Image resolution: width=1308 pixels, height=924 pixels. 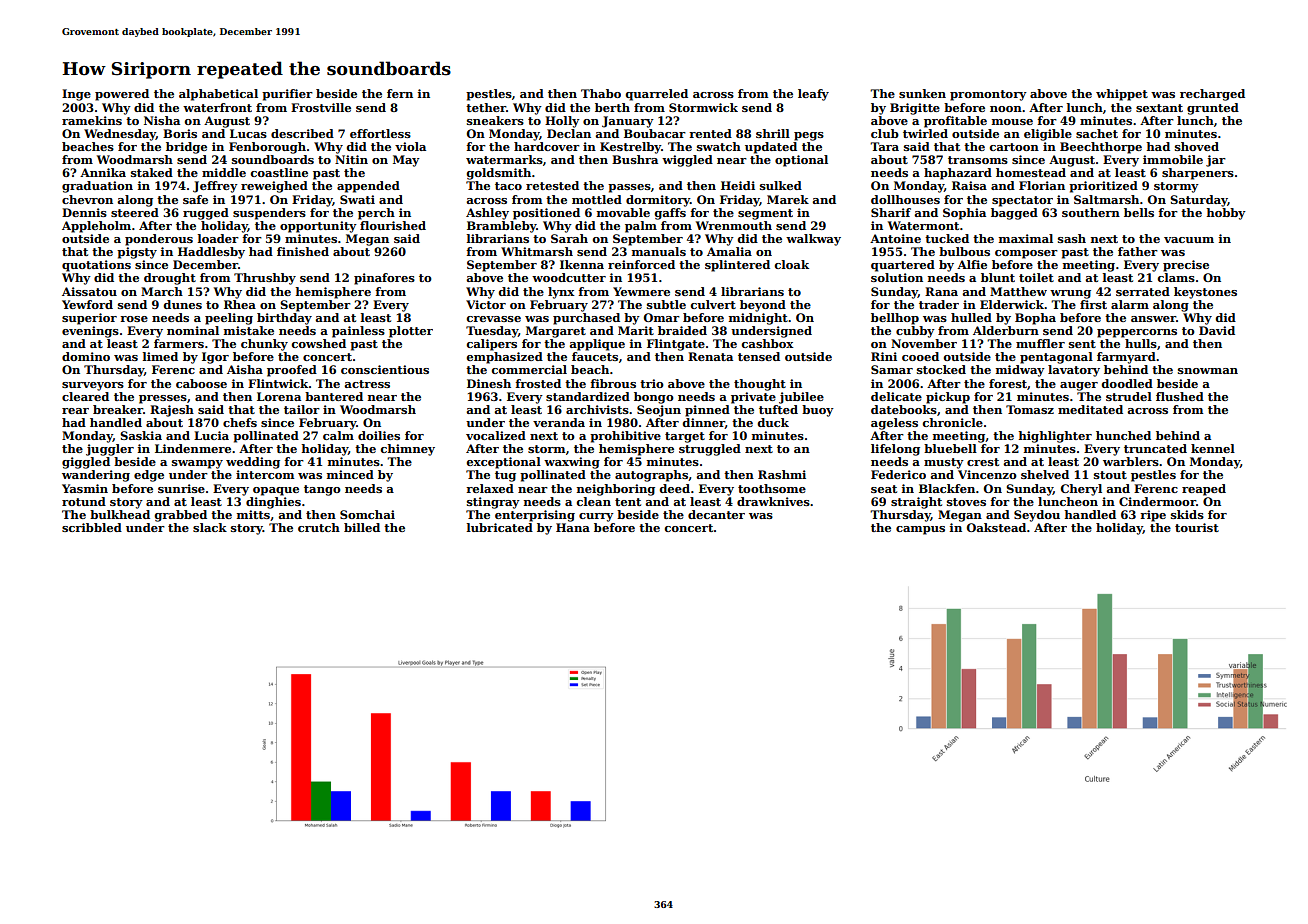 What do you see at coordinates (180, 133) in the document?
I see `Boris` at bounding box center [180, 133].
